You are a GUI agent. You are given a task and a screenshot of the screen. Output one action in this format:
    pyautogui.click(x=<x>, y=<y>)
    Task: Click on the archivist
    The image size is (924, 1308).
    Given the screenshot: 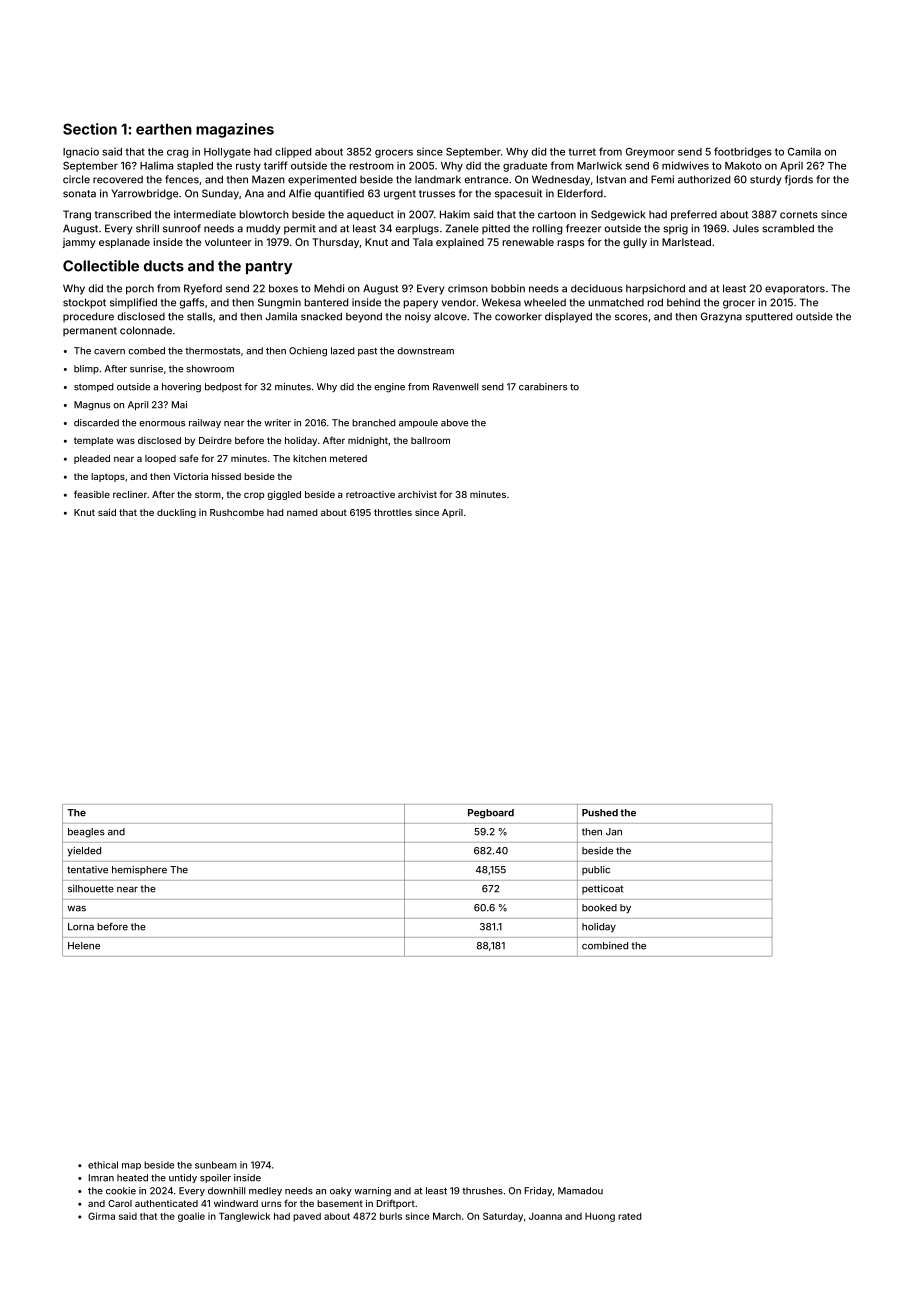 What is the action you would take?
    pyautogui.click(x=417, y=494)
